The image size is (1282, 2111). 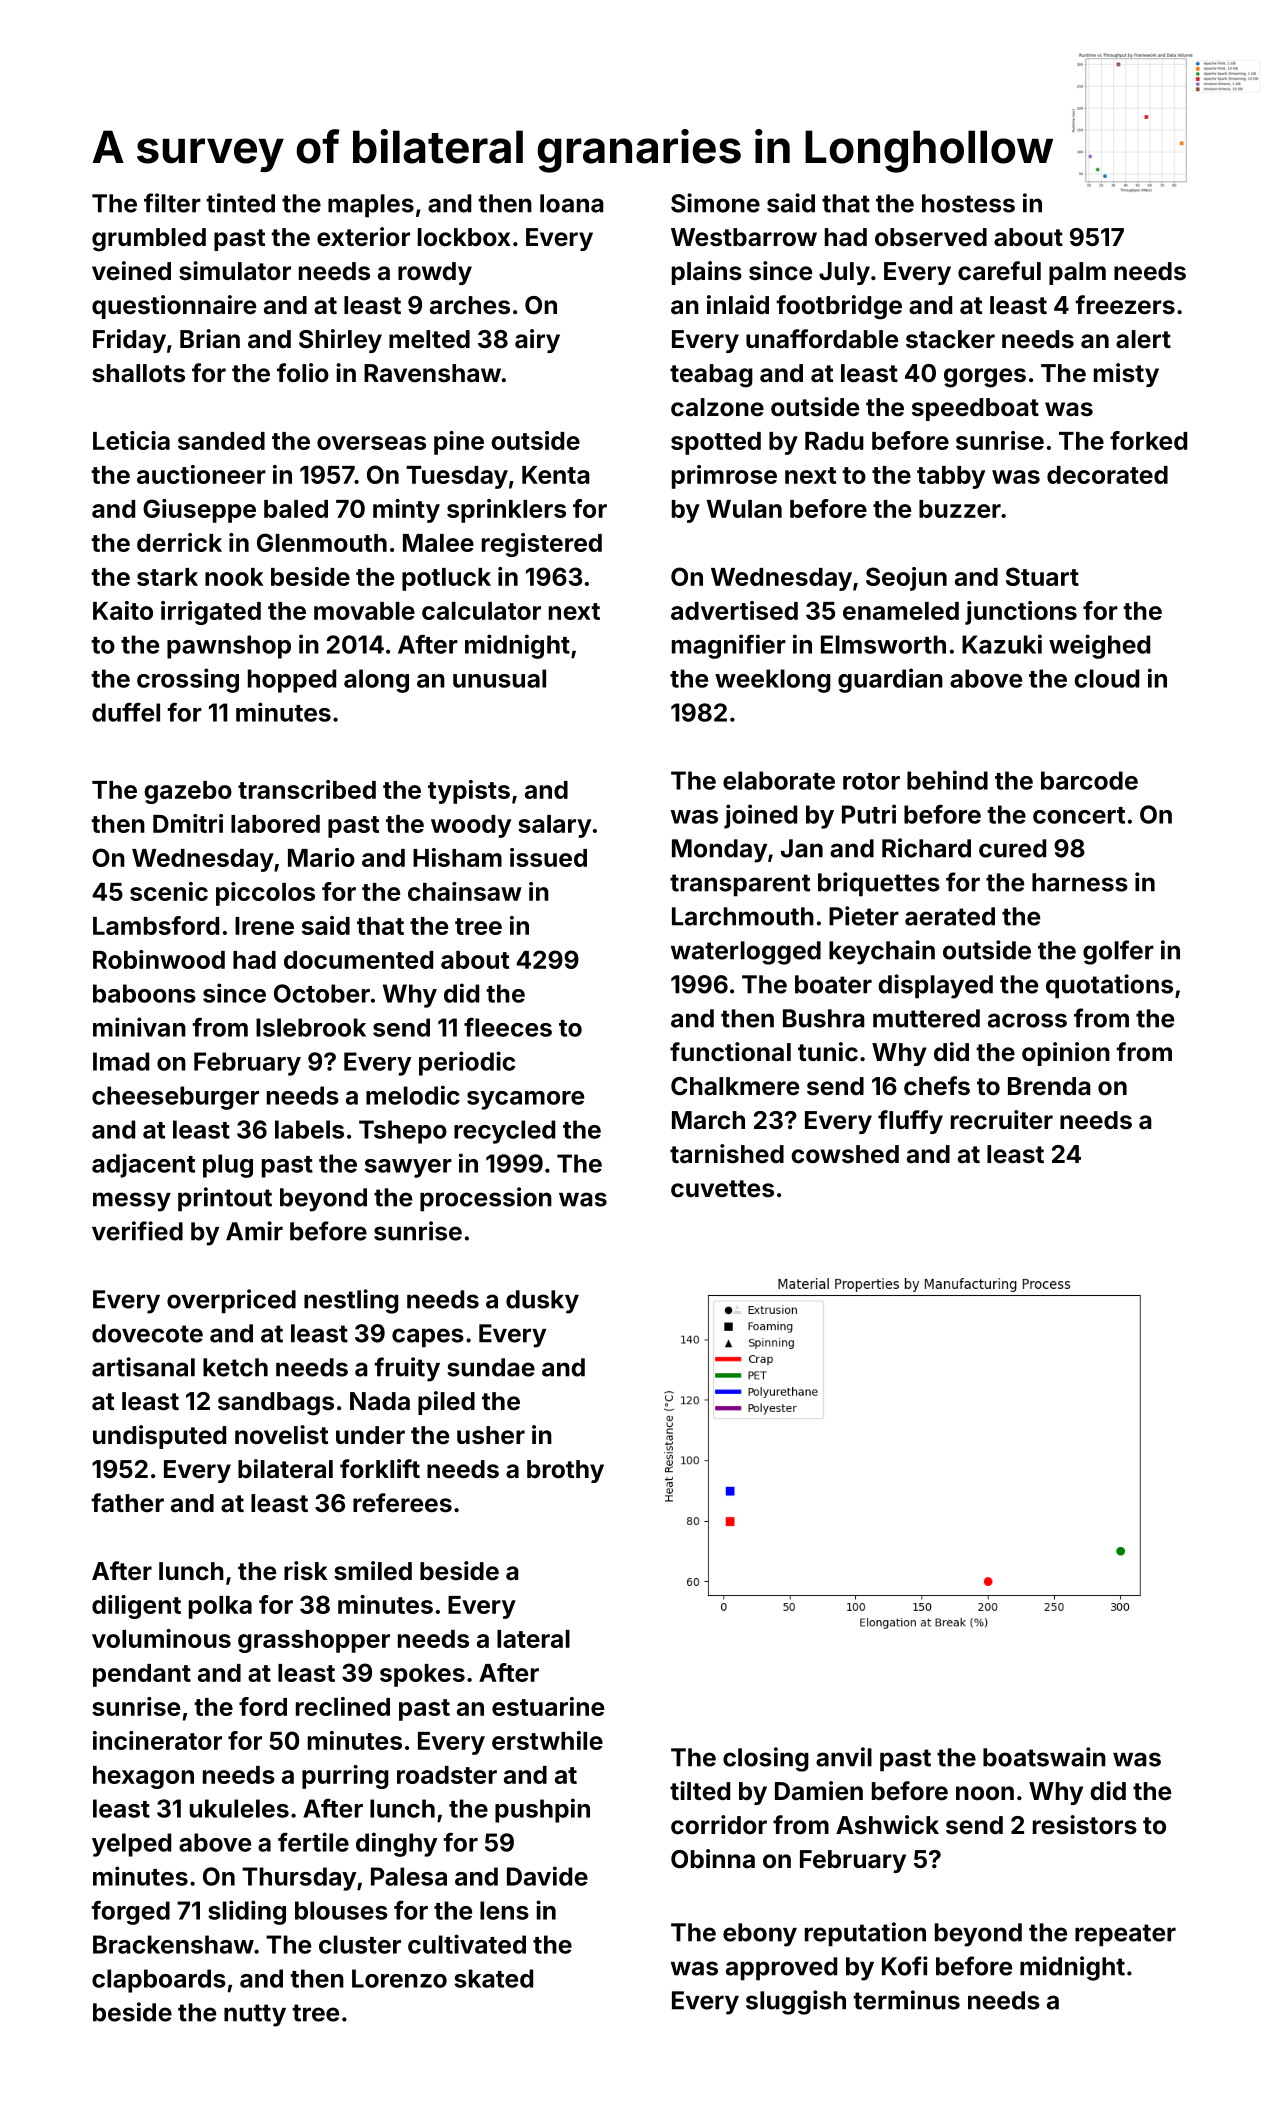 What do you see at coordinates (1089, 780) in the screenshot?
I see `barcode` at bounding box center [1089, 780].
